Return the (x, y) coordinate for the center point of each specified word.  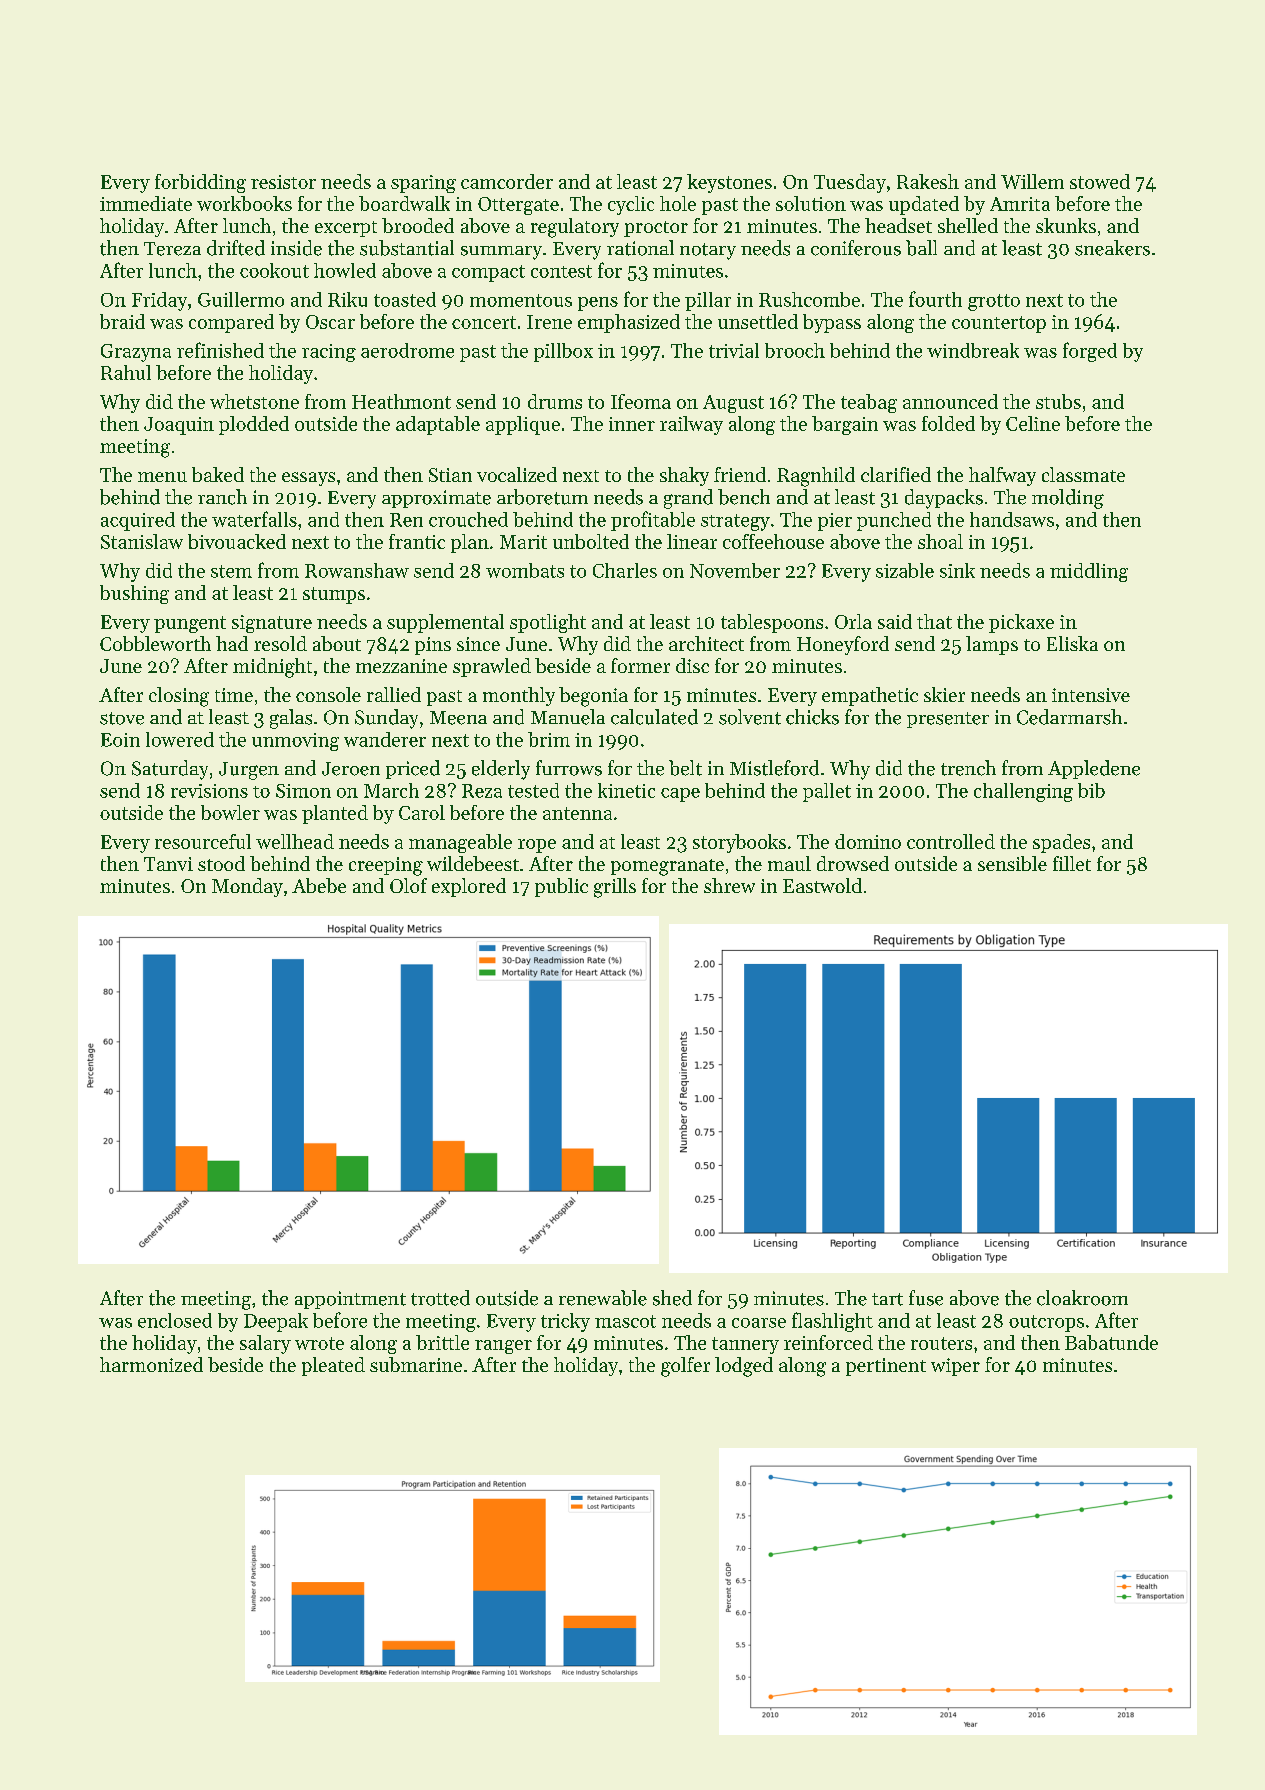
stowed (1100, 181)
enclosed (175, 1320)
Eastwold (822, 885)
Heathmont (401, 401)
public (561, 887)
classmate (1083, 474)
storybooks (739, 843)
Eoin (120, 740)
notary (708, 251)
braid (122, 321)
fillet (1072, 863)
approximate (436, 499)
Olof (408, 885)
